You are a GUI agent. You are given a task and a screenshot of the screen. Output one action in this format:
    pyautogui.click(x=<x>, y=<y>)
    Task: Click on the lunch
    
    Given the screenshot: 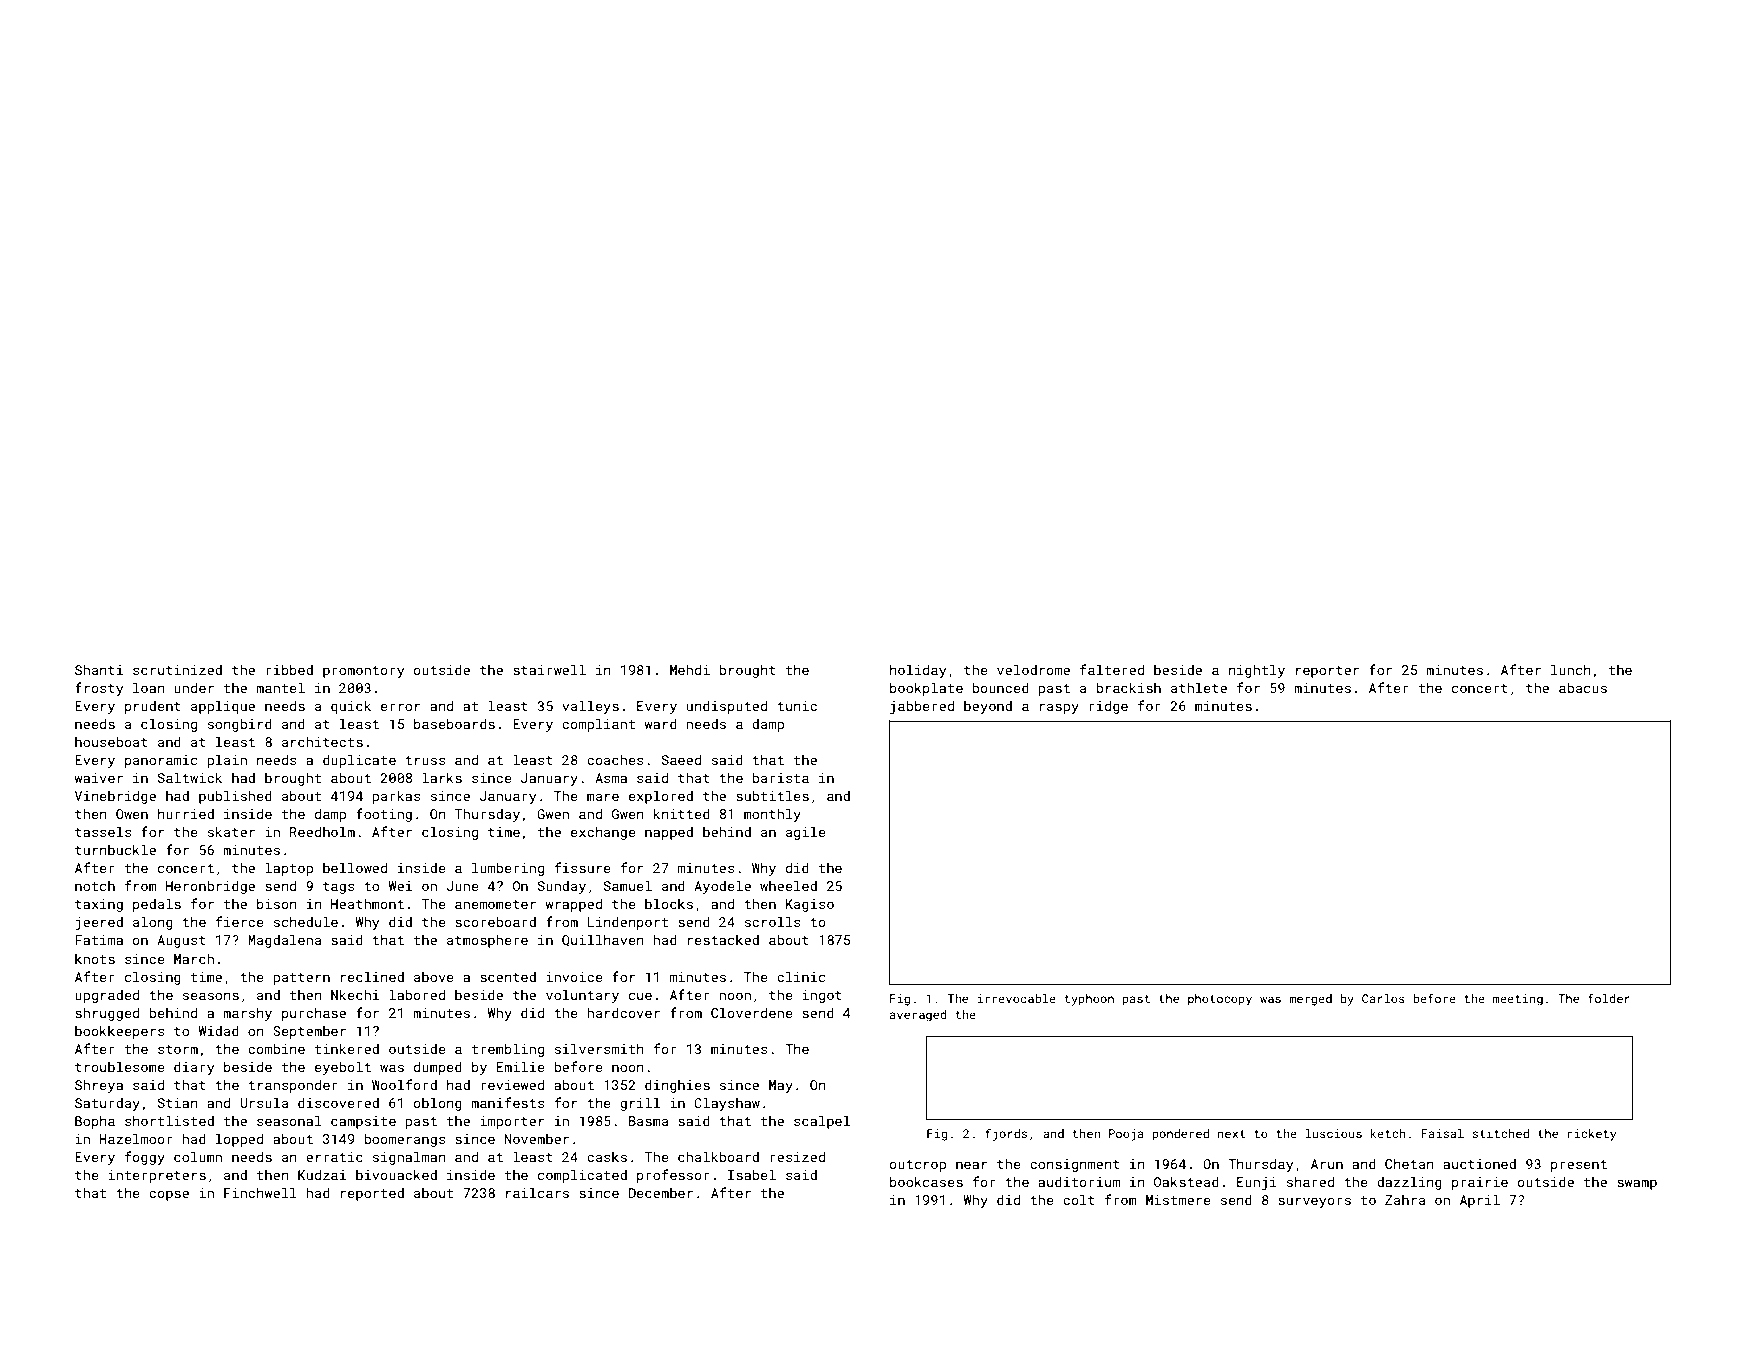 What is the action you would take?
    pyautogui.click(x=1571, y=669)
